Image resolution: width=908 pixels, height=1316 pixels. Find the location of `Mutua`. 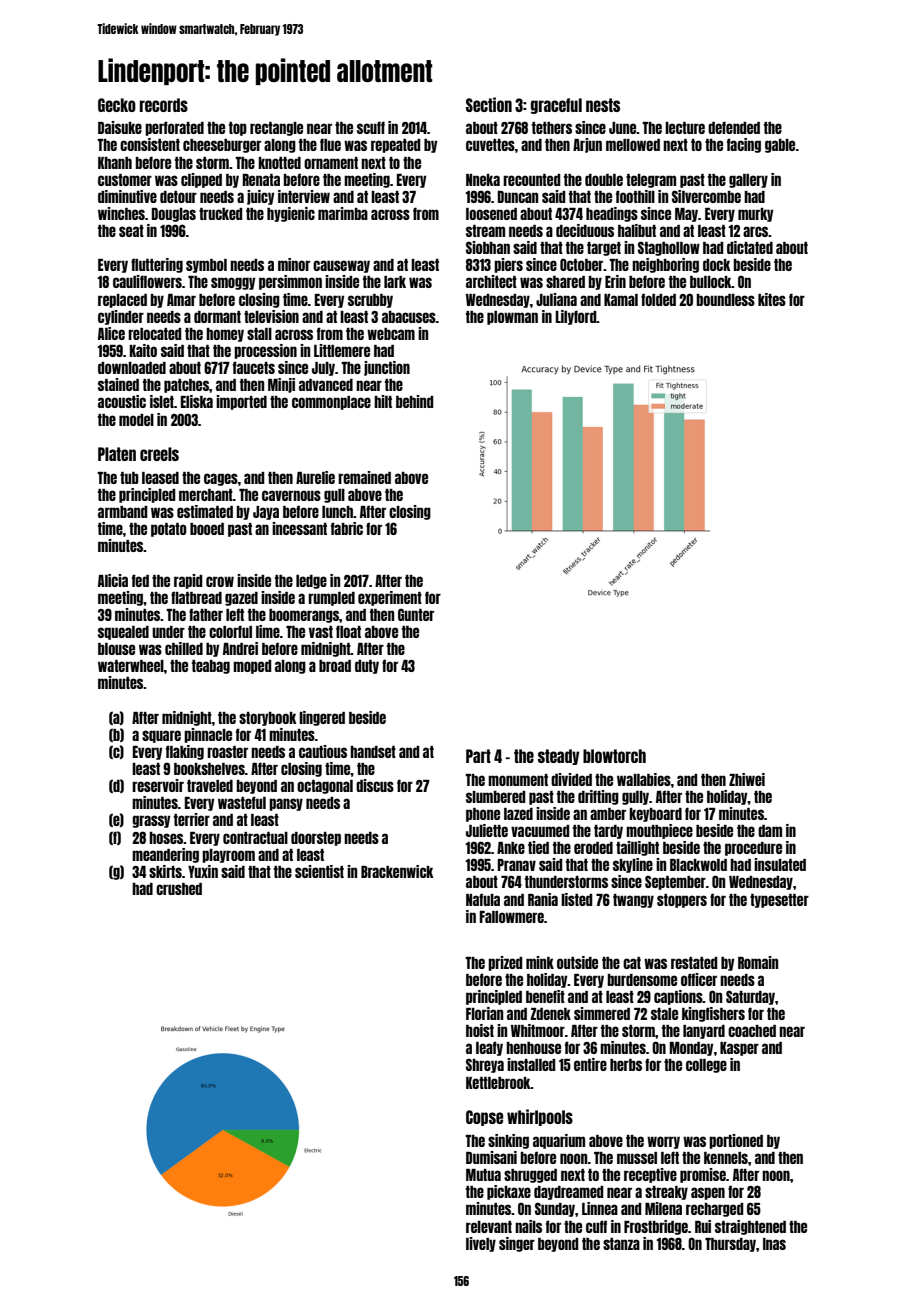

Mutua is located at coordinates (483, 1175).
